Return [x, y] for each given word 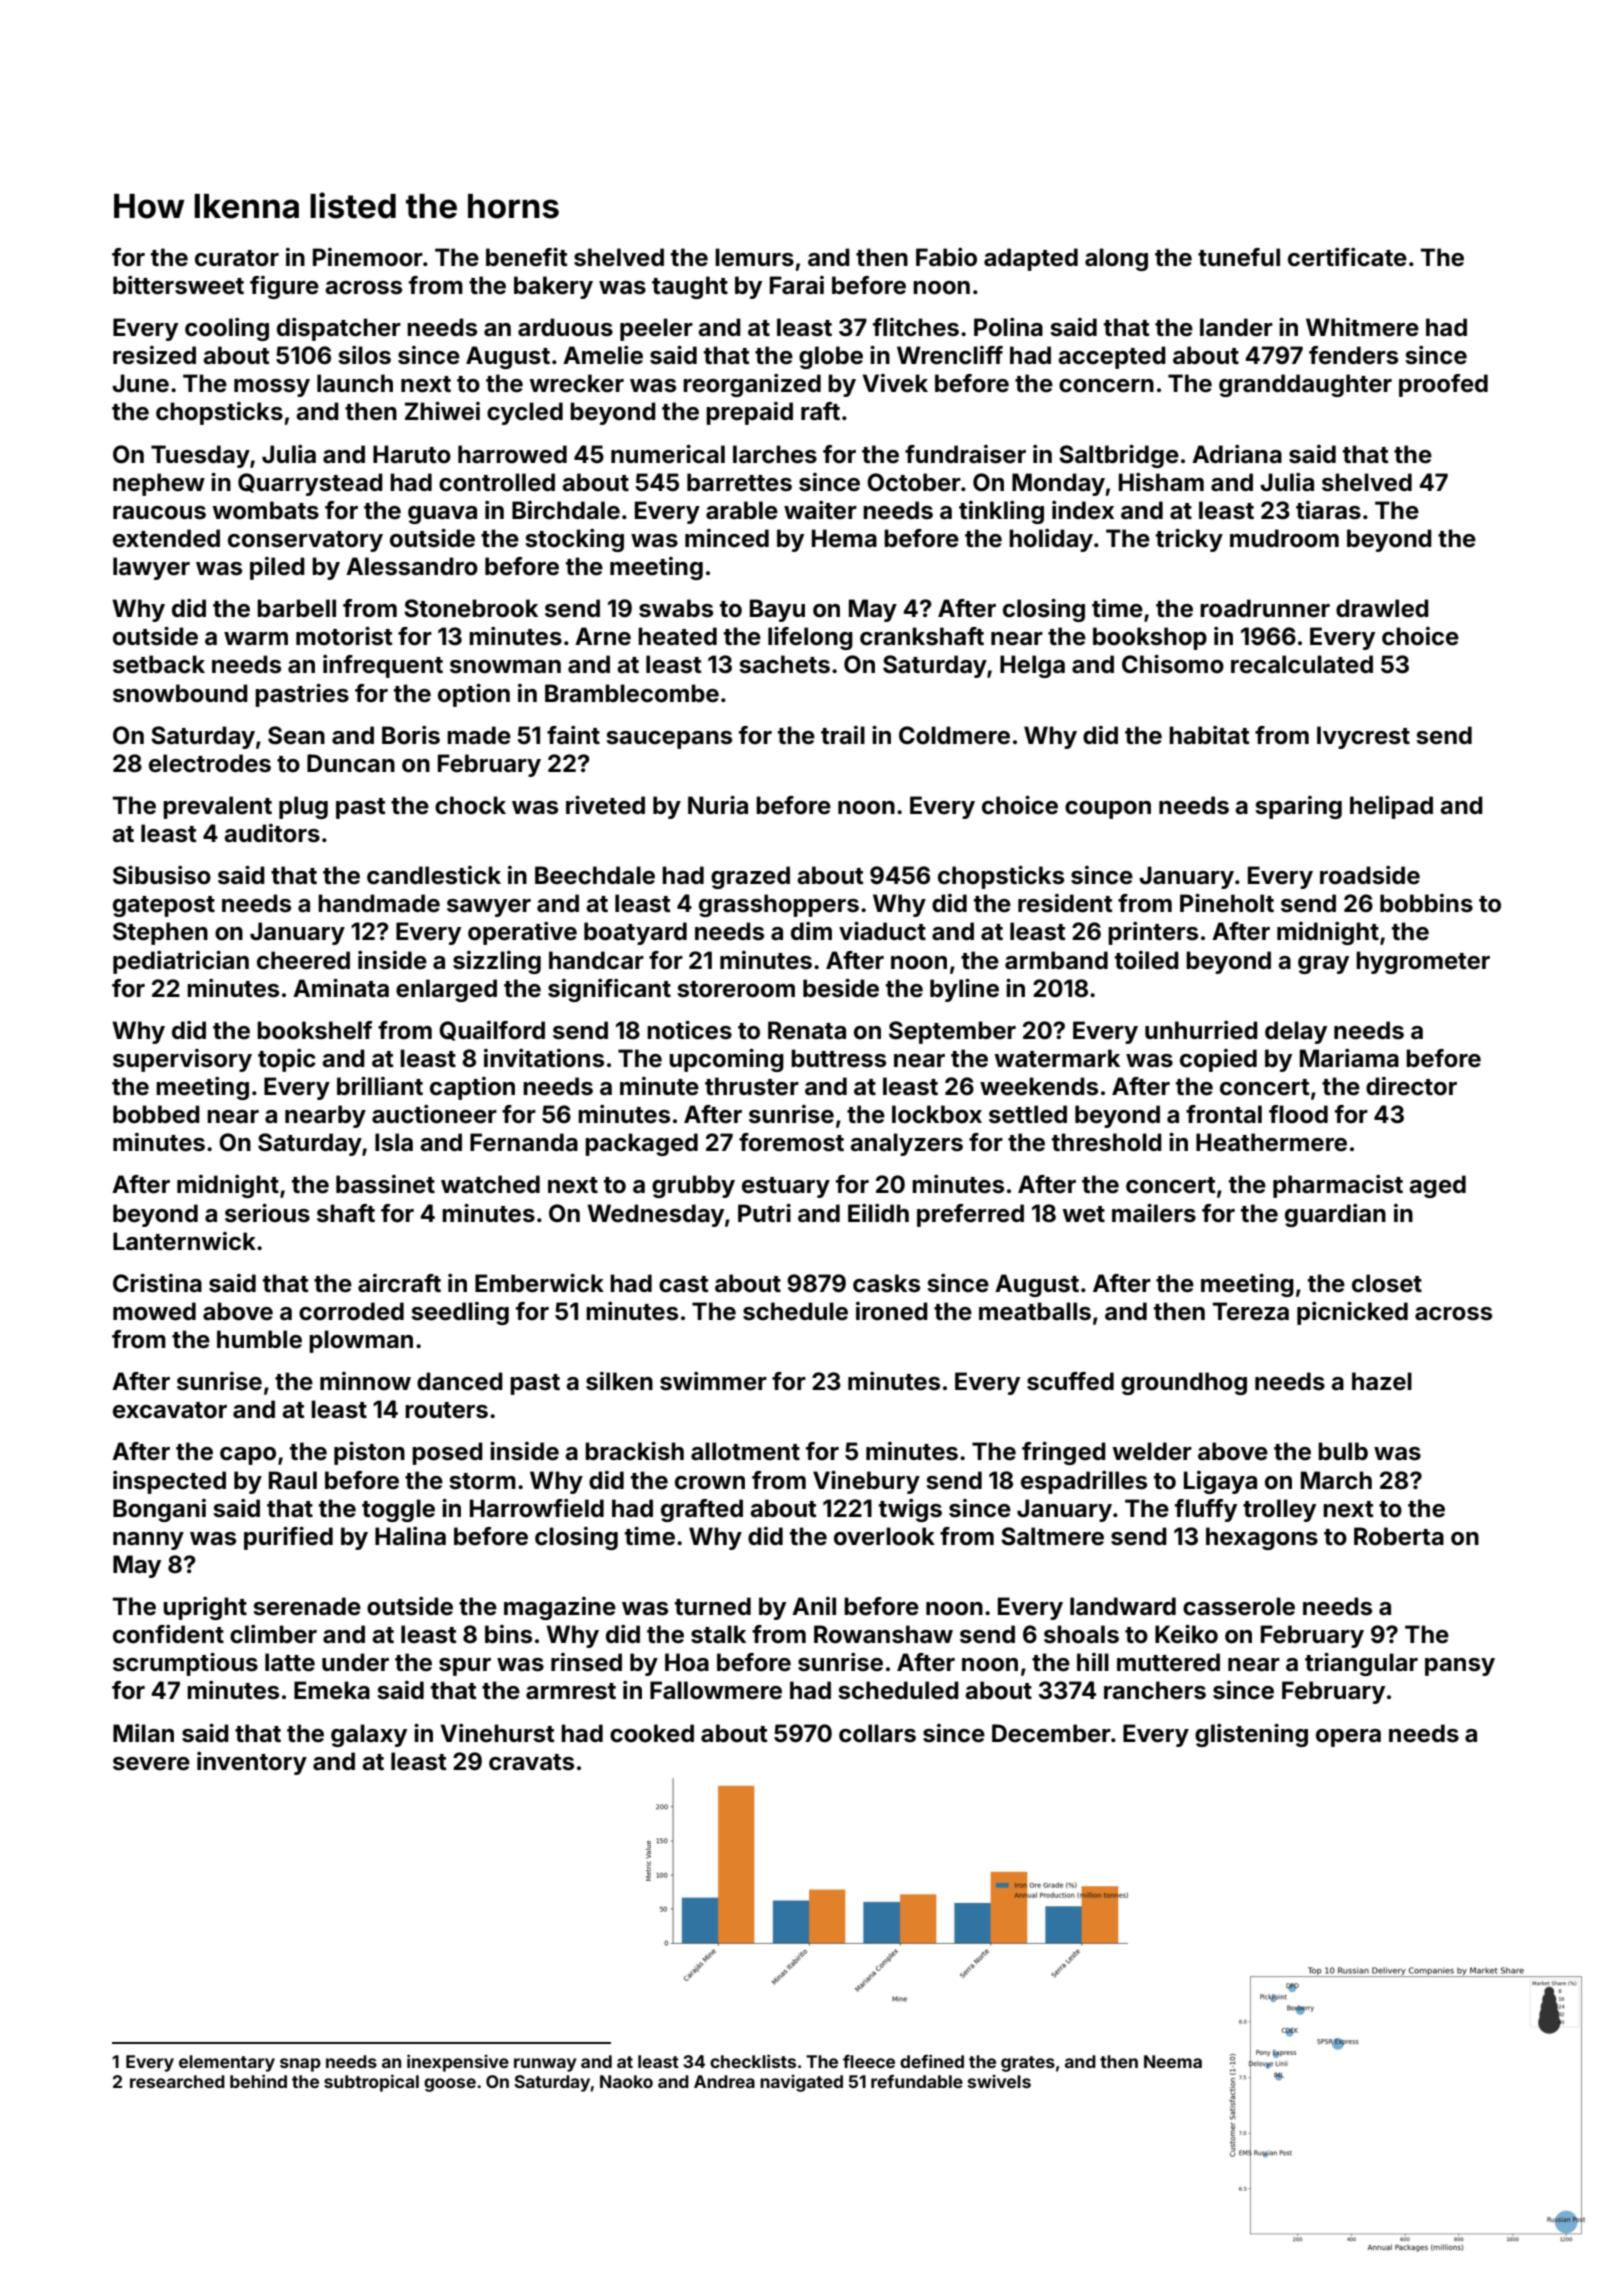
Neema [1173, 2061]
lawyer [151, 568]
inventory [252, 1763]
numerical [668, 454]
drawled [1382, 608]
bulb [1343, 1451]
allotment [745, 1451]
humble [259, 1339]
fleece [869, 2061]
